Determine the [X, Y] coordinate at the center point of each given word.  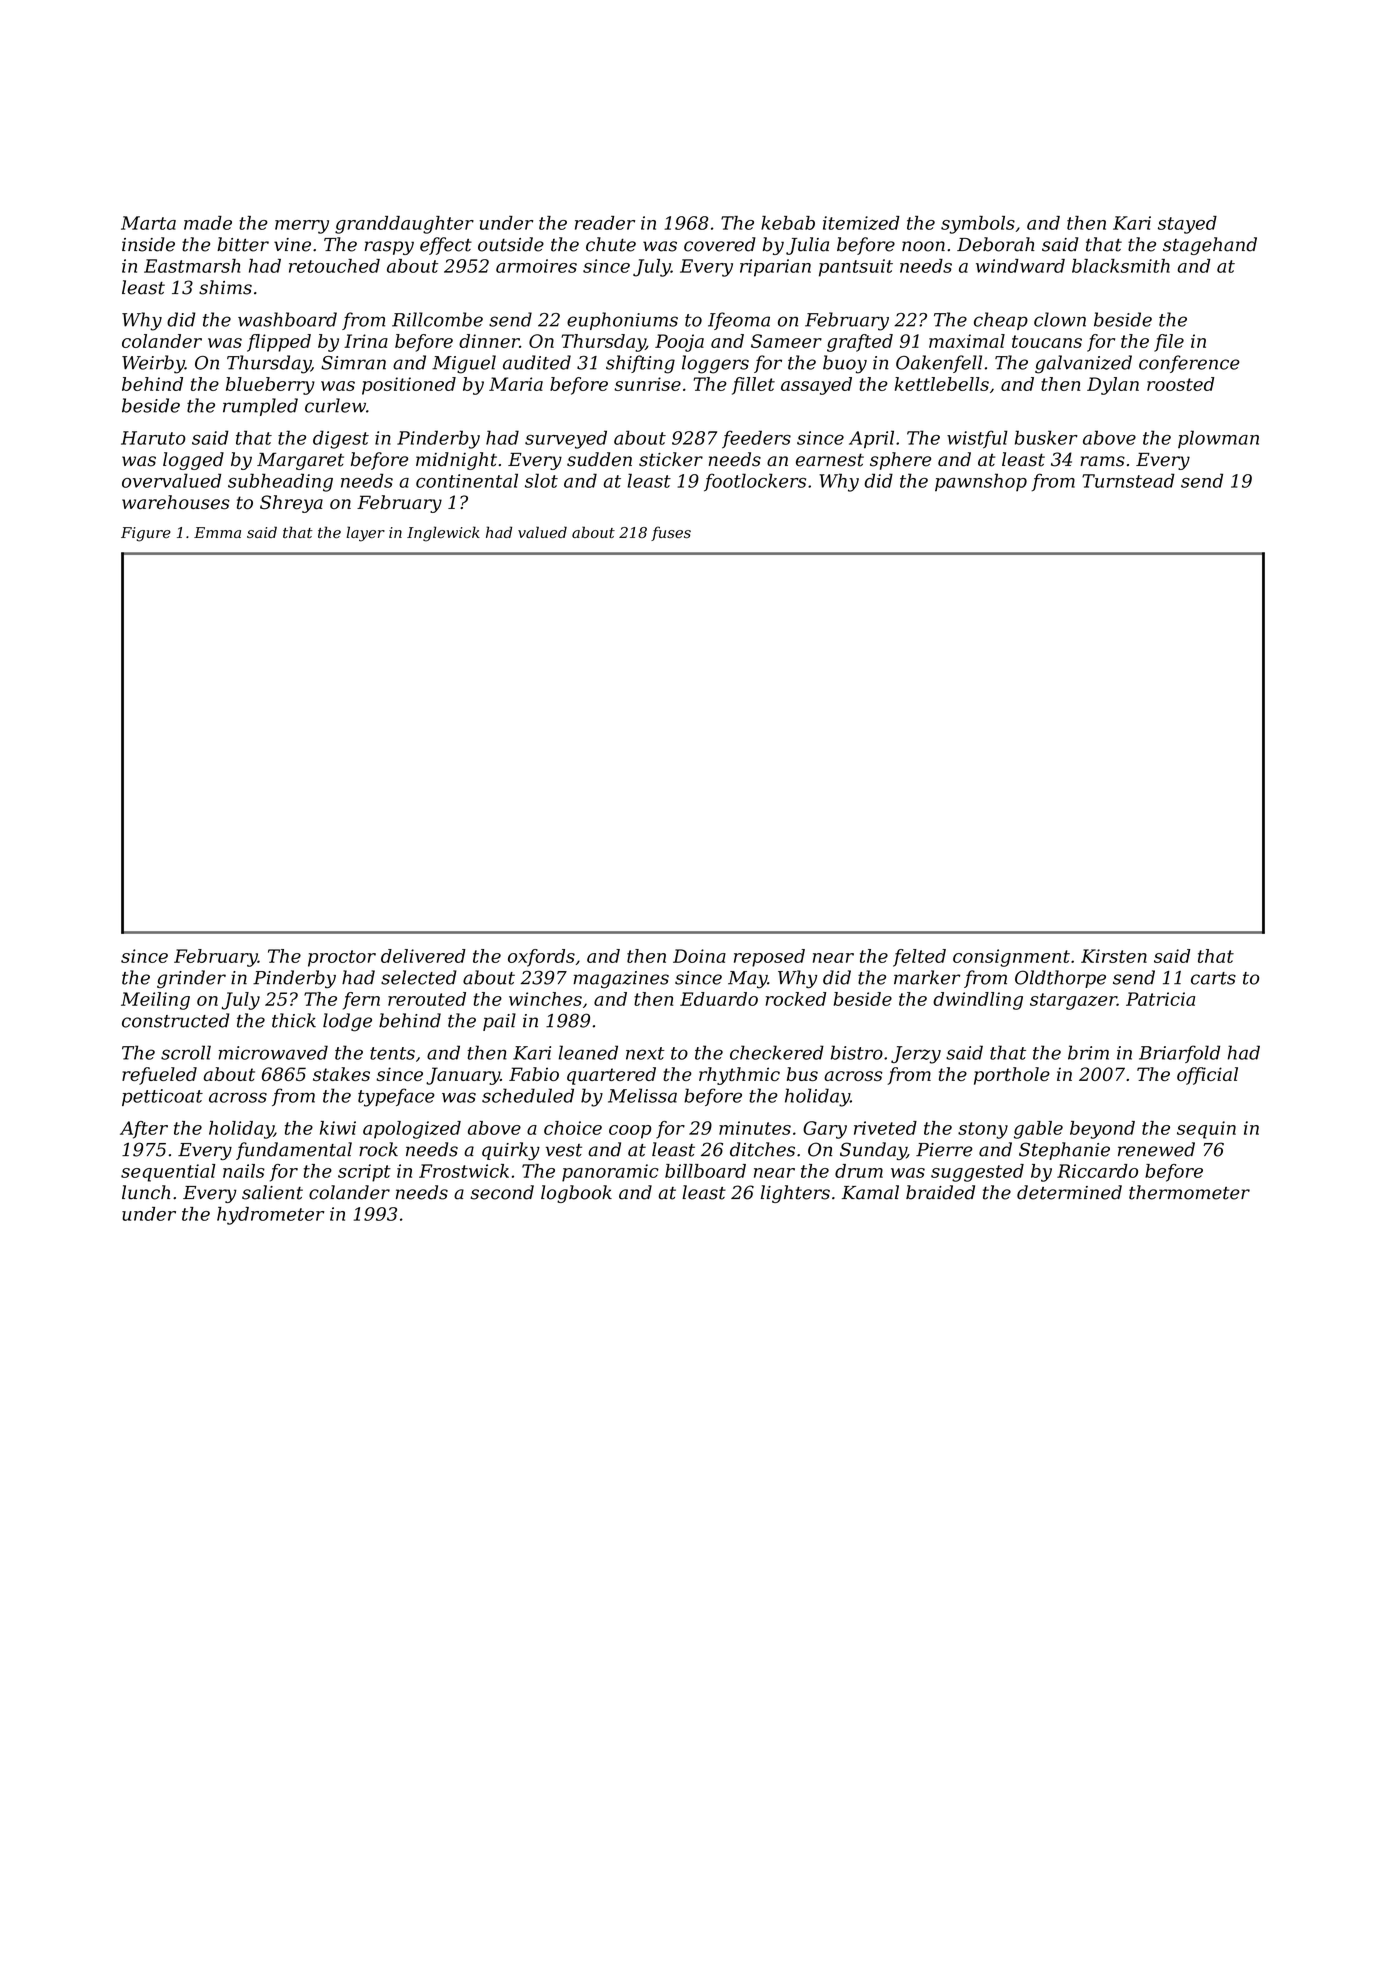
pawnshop [981, 482]
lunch [146, 1192]
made [208, 223]
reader [605, 223]
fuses [671, 533]
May [747, 980]
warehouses [176, 502]
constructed [175, 1020]
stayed [1187, 225]
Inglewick [443, 534]
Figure [146, 534]
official [1207, 1076]
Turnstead [1128, 480]
